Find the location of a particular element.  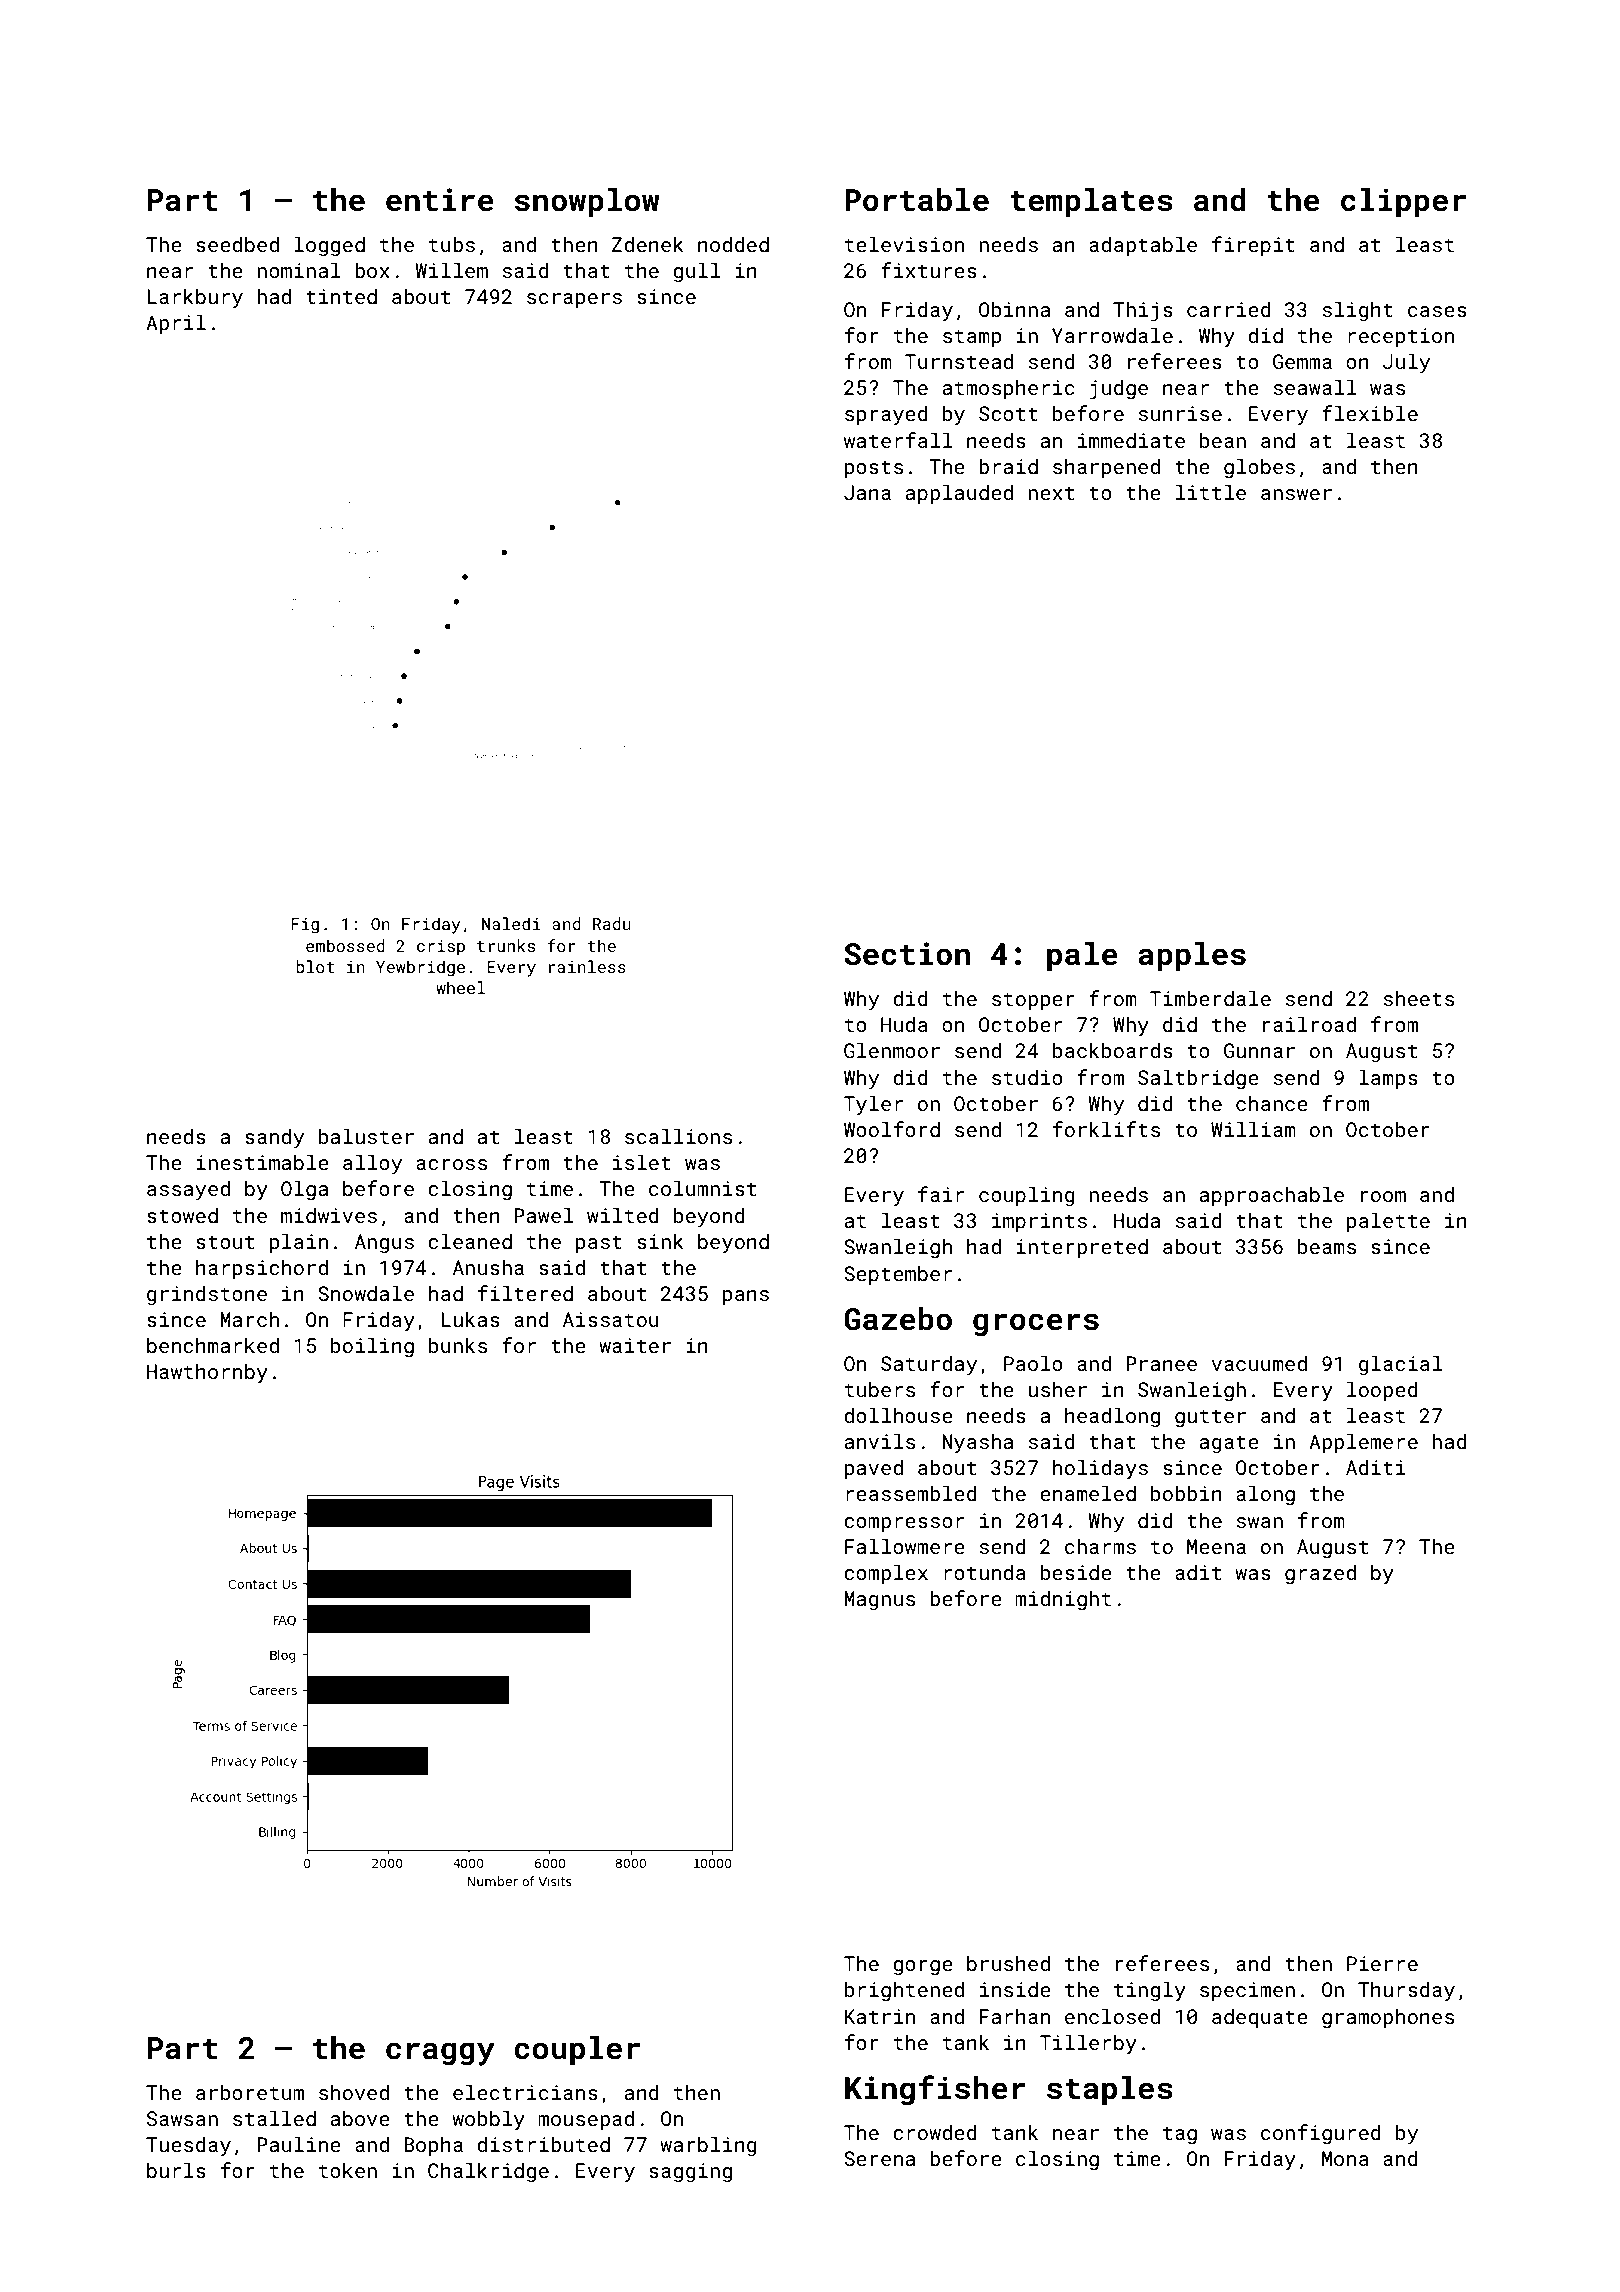

grazed is located at coordinates (1320, 1574).
